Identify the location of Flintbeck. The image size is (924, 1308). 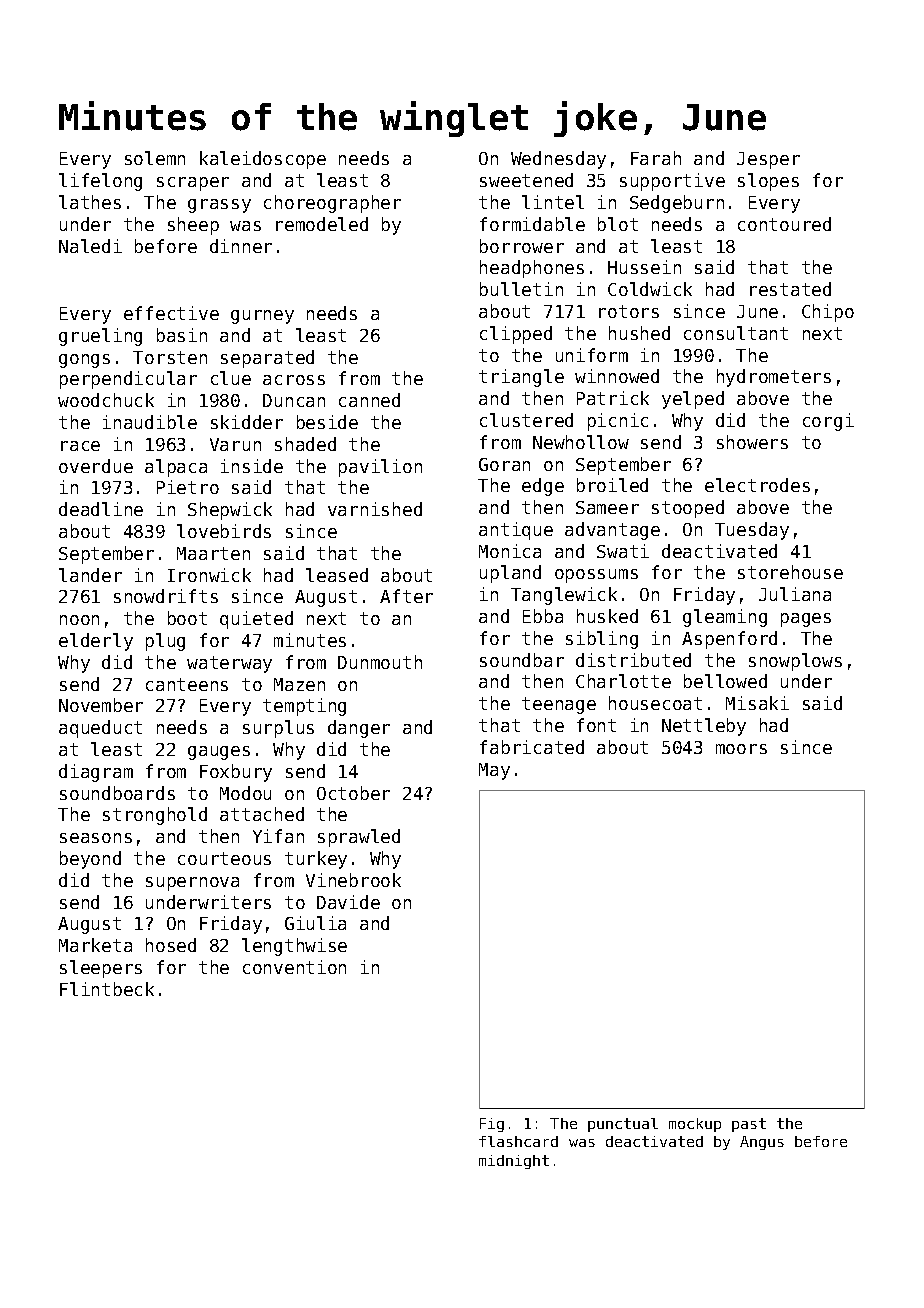
(107, 989).
